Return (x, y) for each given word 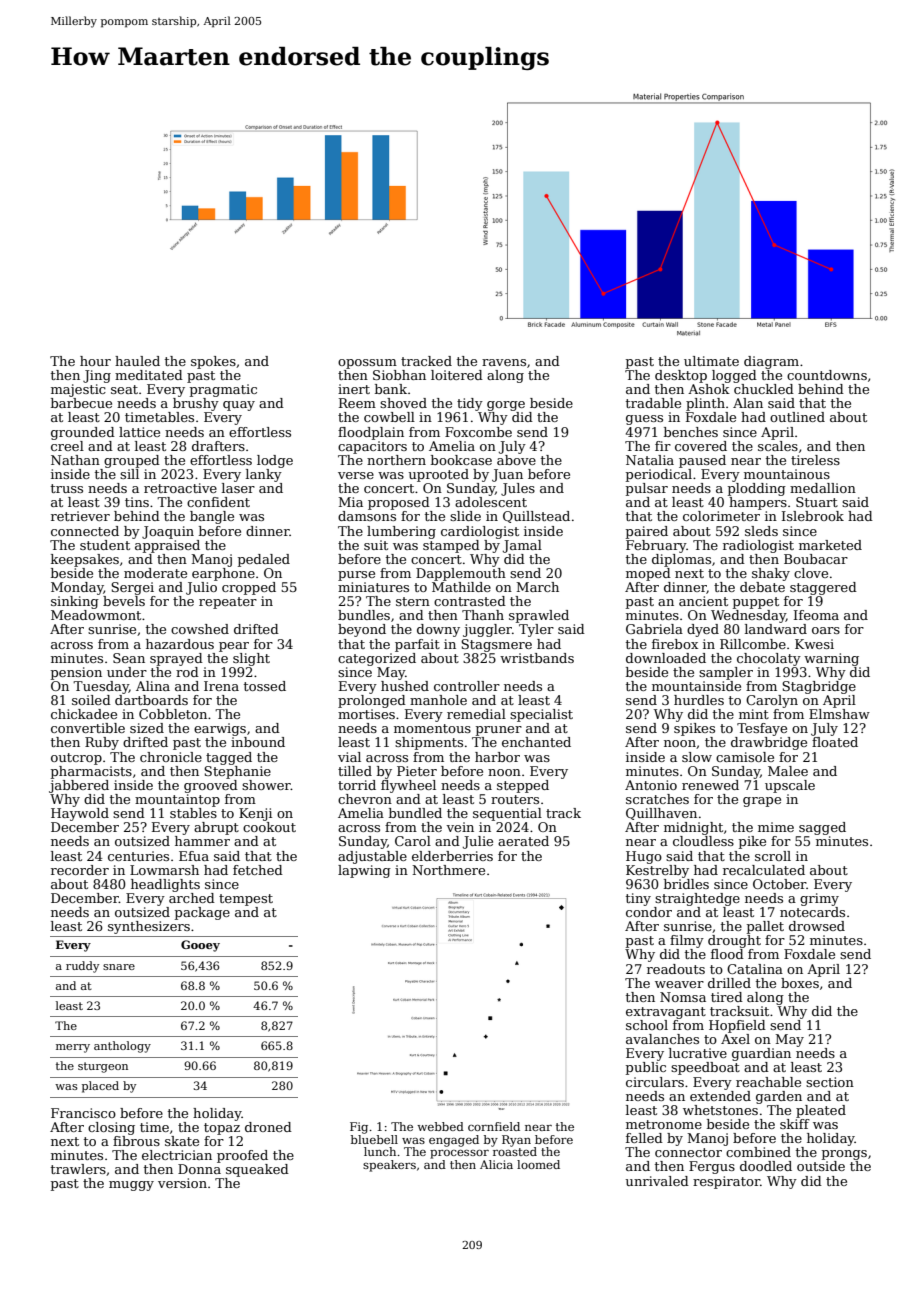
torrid (357, 785)
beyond (362, 630)
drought (734, 941)
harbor (497, 757)
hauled (137, 361)
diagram (771, 362)
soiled (91, 700)
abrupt (216, 828)
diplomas (681, 560)
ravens (504, 362)
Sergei (132, 588)
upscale (790, 786)
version (182, 1183)
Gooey (200, 946)
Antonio (651, 785)
